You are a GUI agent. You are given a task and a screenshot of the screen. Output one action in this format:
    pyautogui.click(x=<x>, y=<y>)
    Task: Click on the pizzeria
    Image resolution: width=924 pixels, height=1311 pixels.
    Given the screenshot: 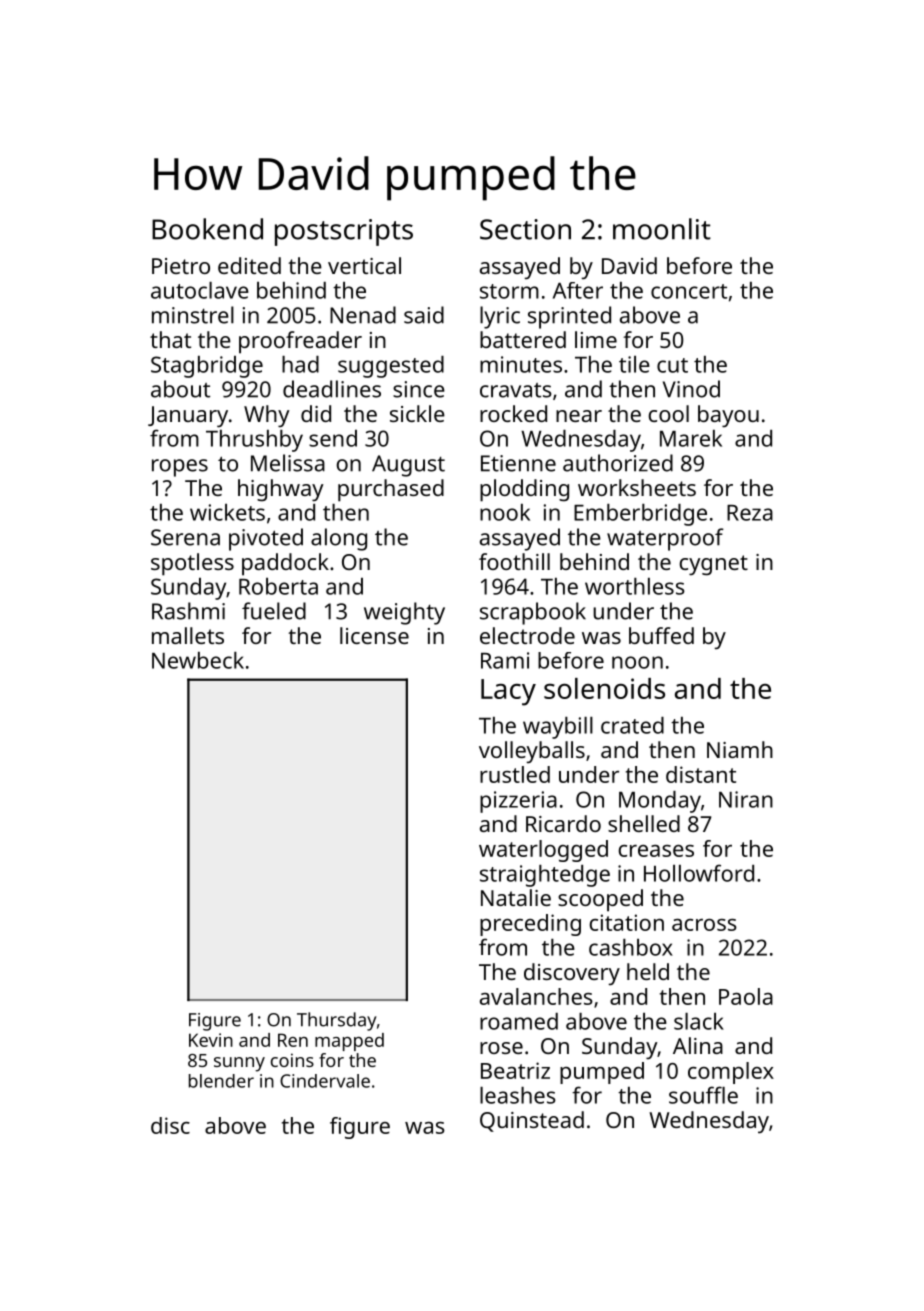 What is the action you would take?
    pyautogui.click(x=518, y=802)
